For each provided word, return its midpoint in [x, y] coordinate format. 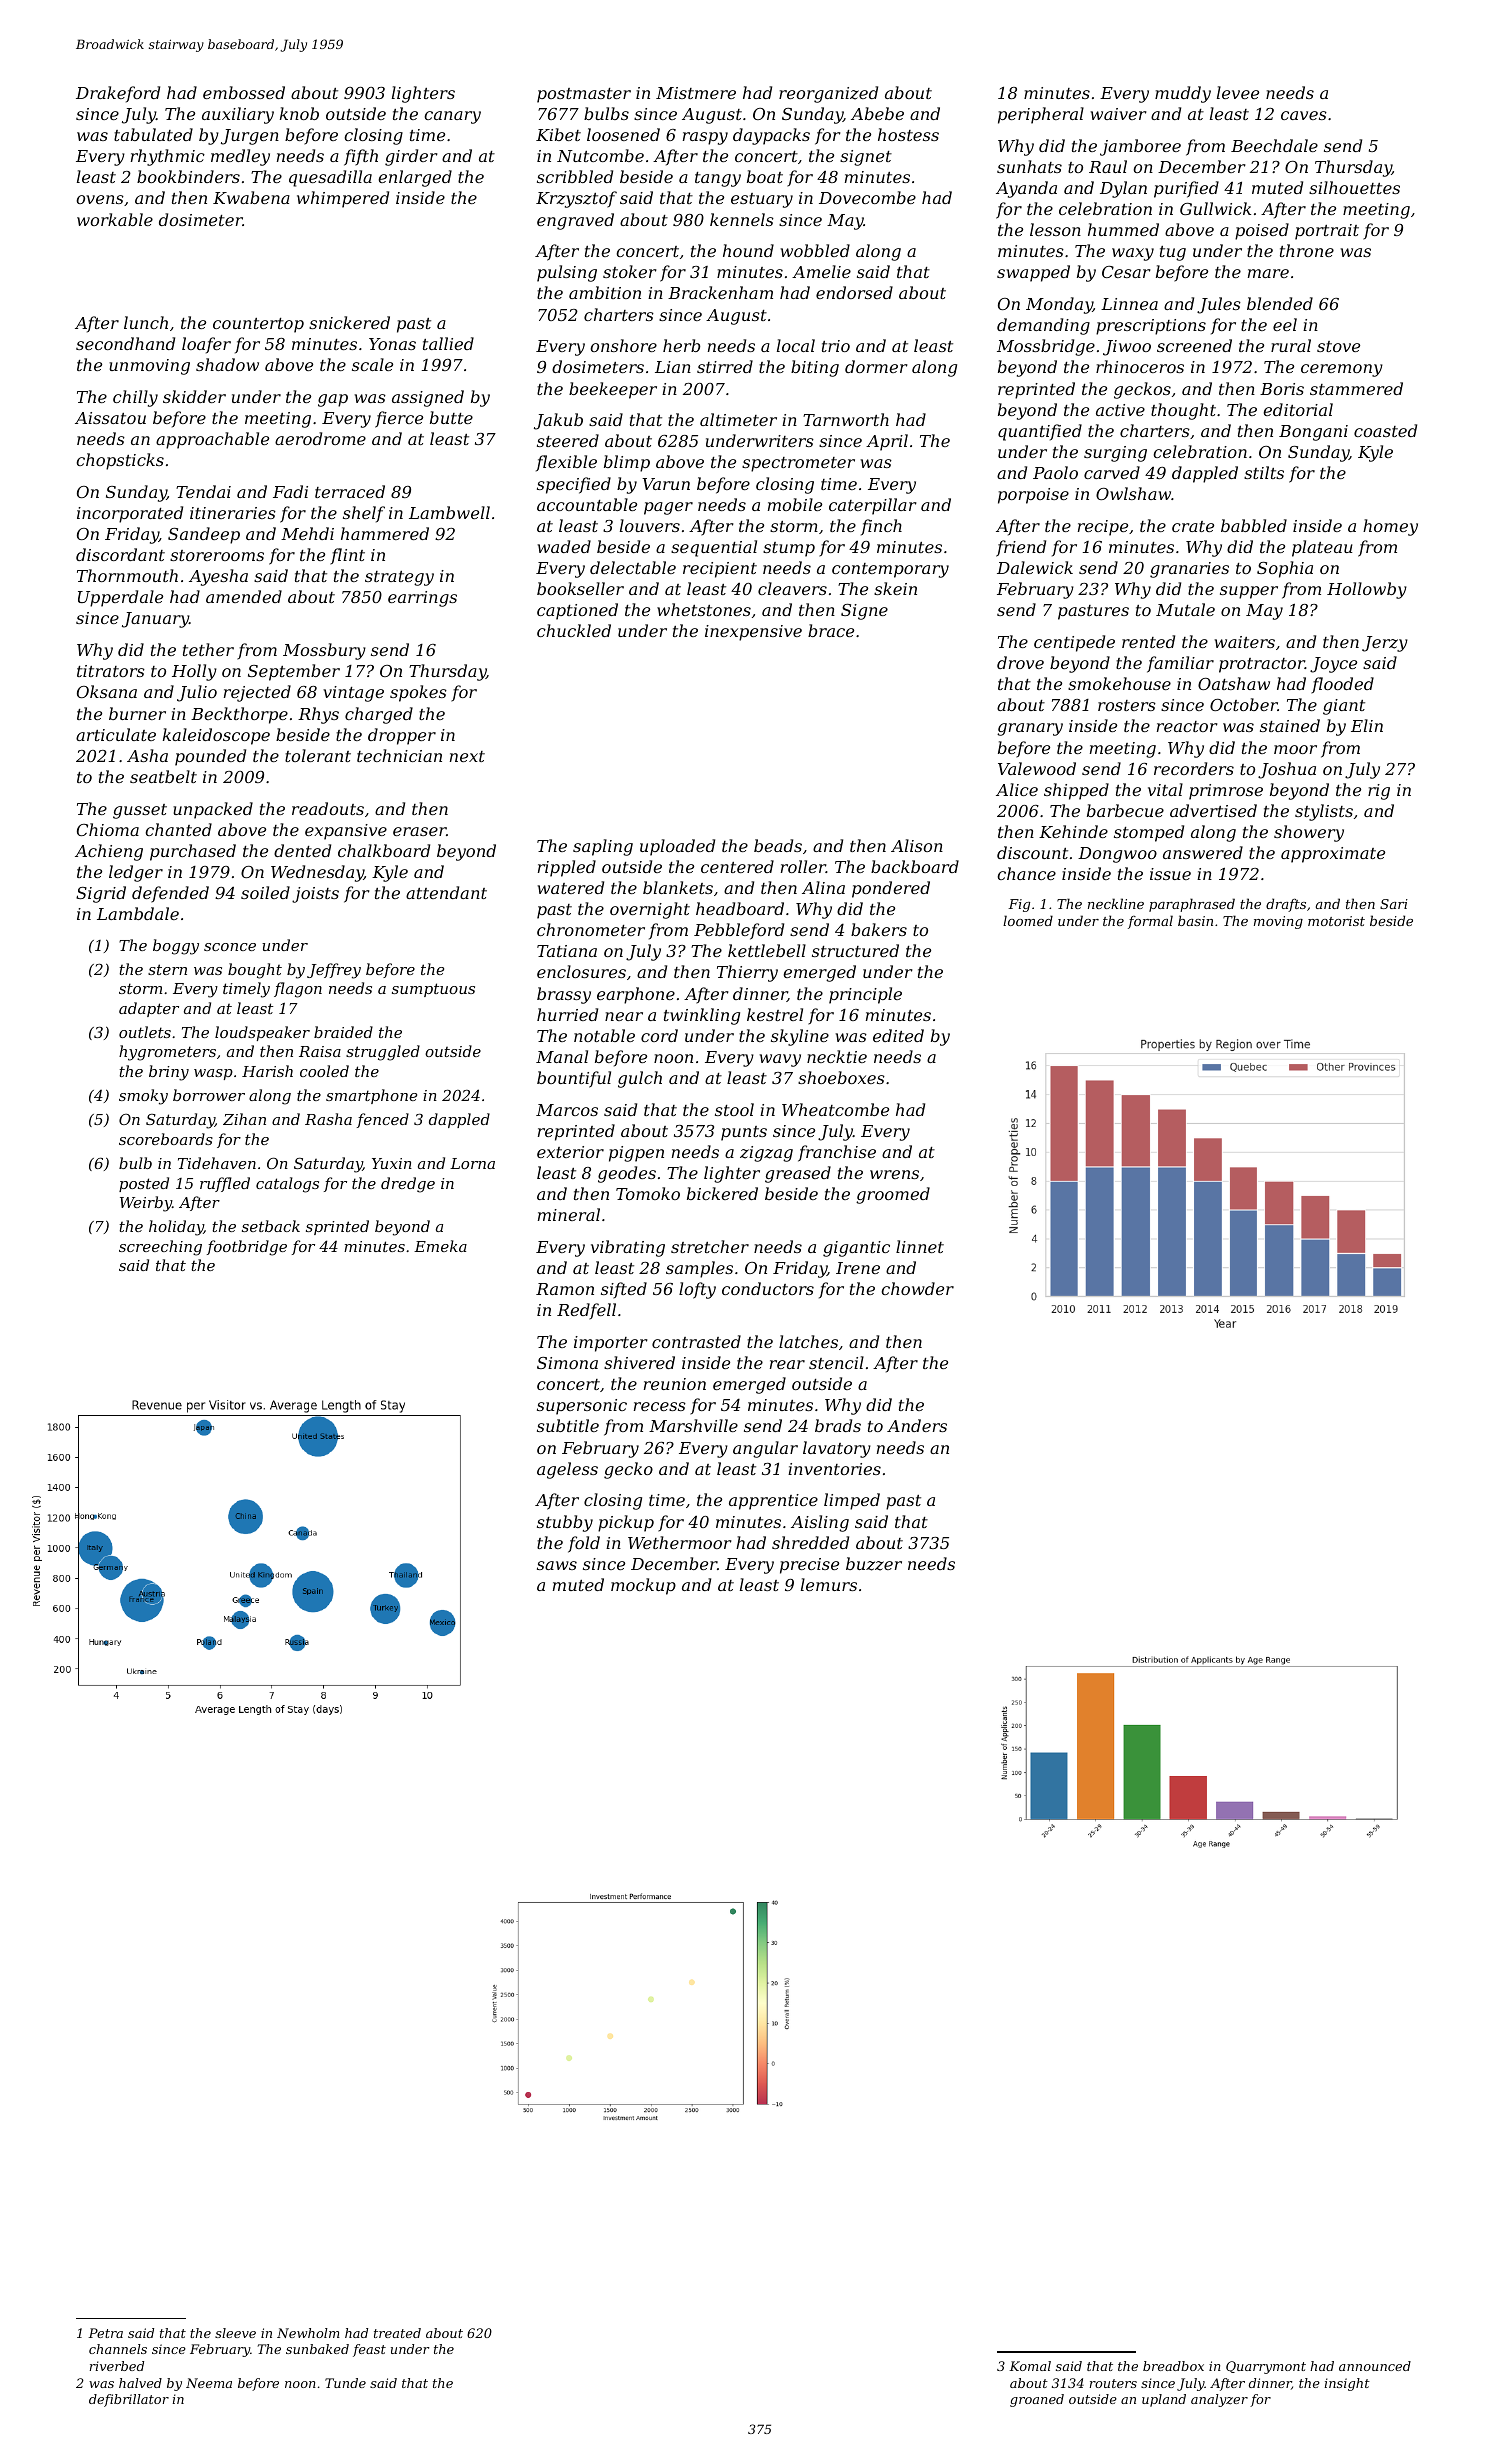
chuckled [574, 630]
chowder [917, 1288]
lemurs [829, 1584]
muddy [1183, 94]
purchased [193, 852]
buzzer [874, 1564]
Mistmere [696, 93]
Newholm [308, 2333]
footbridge [247, 1248]
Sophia [1285, 569]
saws [557, 1565]
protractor [1262, 665]
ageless [567, 1470]
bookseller [580, 588]
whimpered [343, 199]
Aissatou [110, 418]
